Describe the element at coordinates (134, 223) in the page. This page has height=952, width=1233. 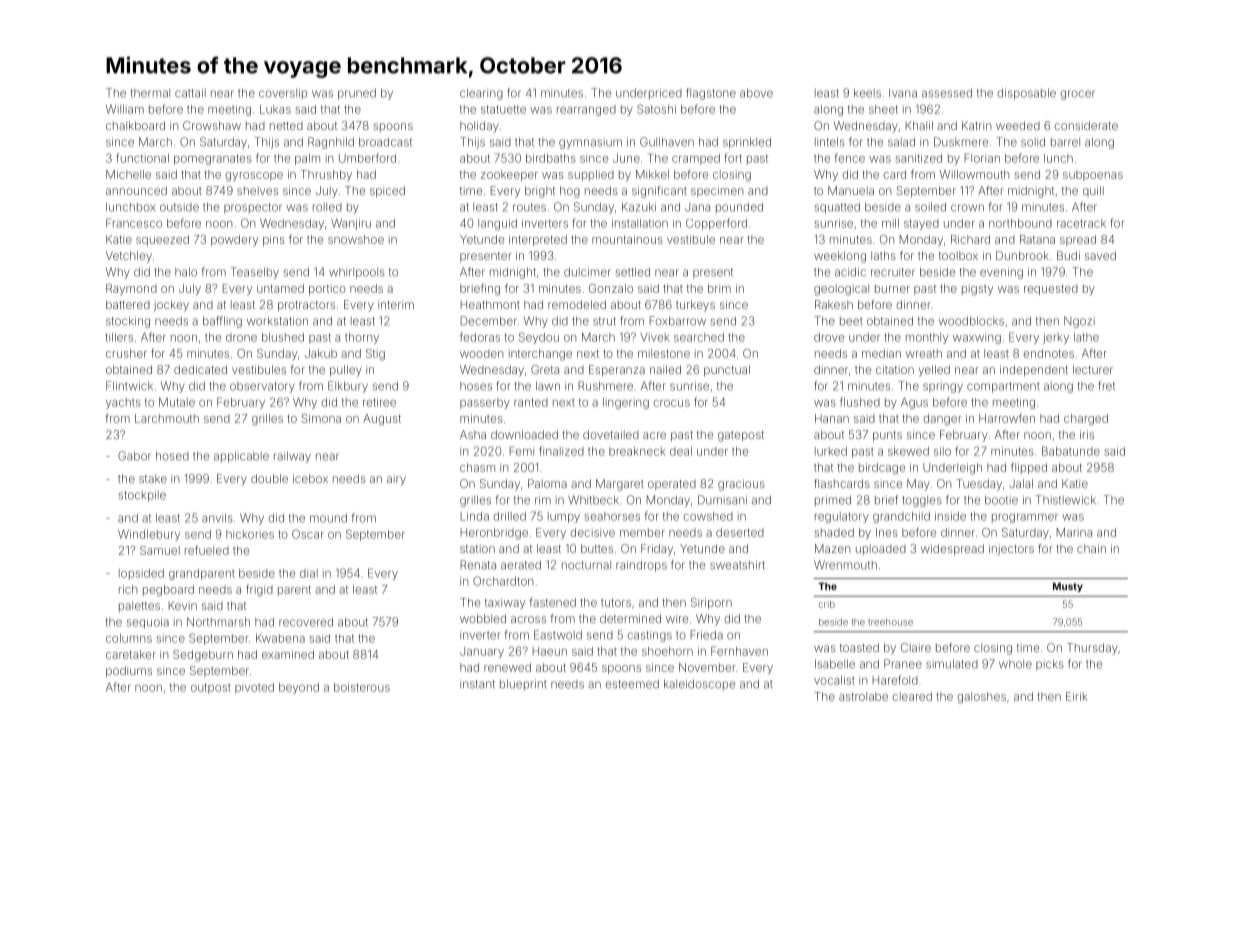
I see `Francesco` at that location.
